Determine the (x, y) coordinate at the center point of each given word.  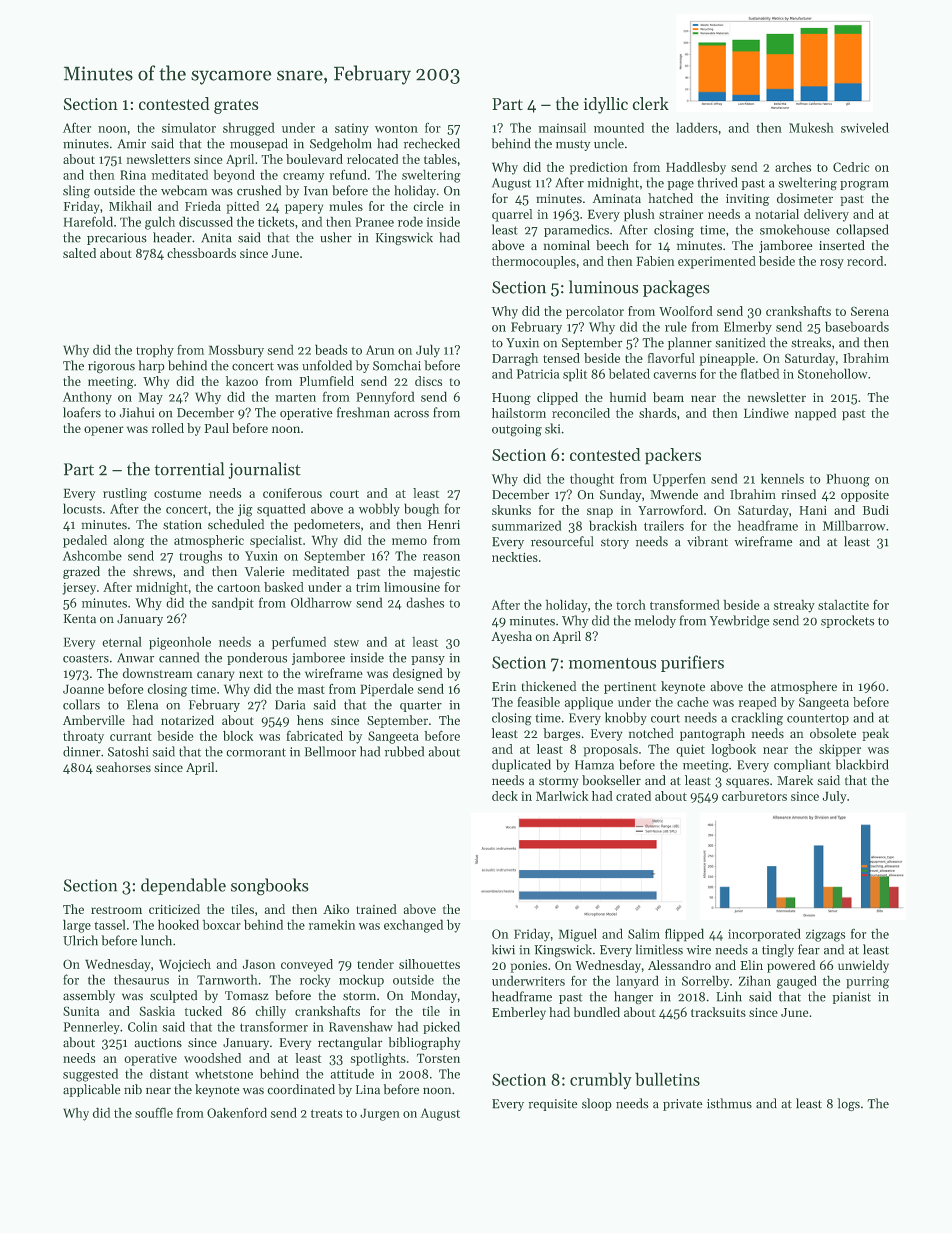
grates (236, 106)
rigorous (111, 367)
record (865, 261)
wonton (396, 129)
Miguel (577, 935)
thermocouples (534, 262)
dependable (183, 886)
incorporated (764, 935)
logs (848, 1104)
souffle (154, 1112)
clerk (650, 103)
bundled (596, 1012)
